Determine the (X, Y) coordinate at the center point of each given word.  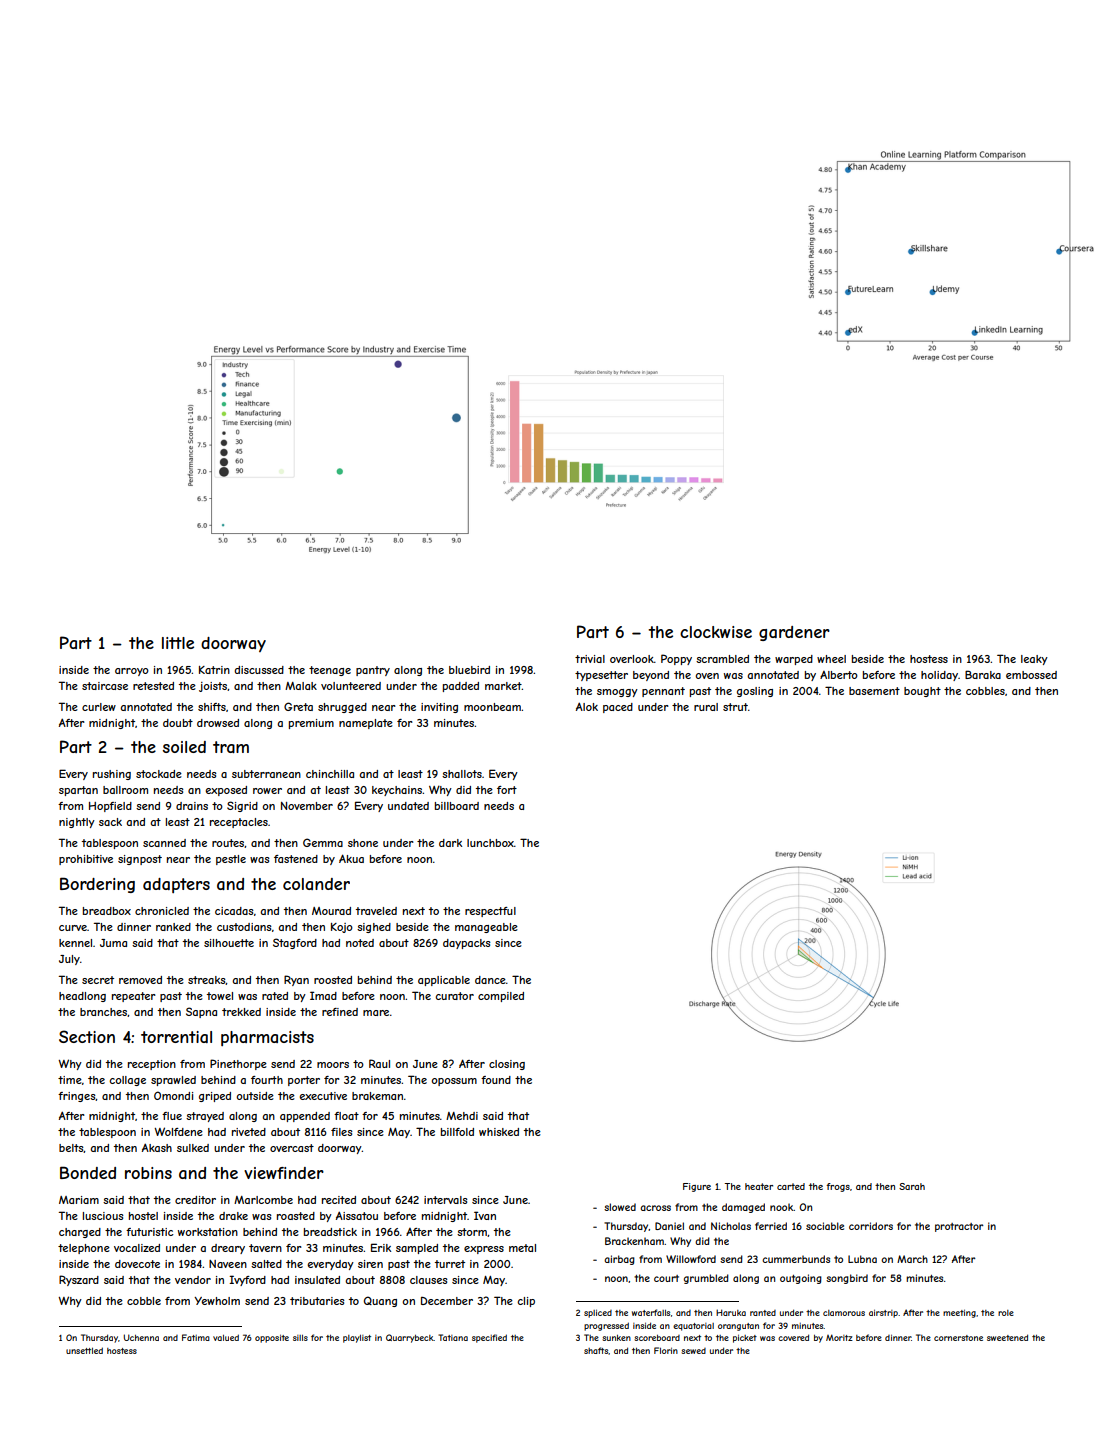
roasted (296, 1216)
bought (922, 692)
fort (507, 790)
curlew (99, 707)
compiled (501, 997)
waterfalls (651, 1312)
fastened (296, 859)
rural (706, 707)
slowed (620, 1207)
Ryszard (79, 1280)
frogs (838, 1187)
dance (490, 980)
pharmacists (267, 1038)
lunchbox (490, 843)
